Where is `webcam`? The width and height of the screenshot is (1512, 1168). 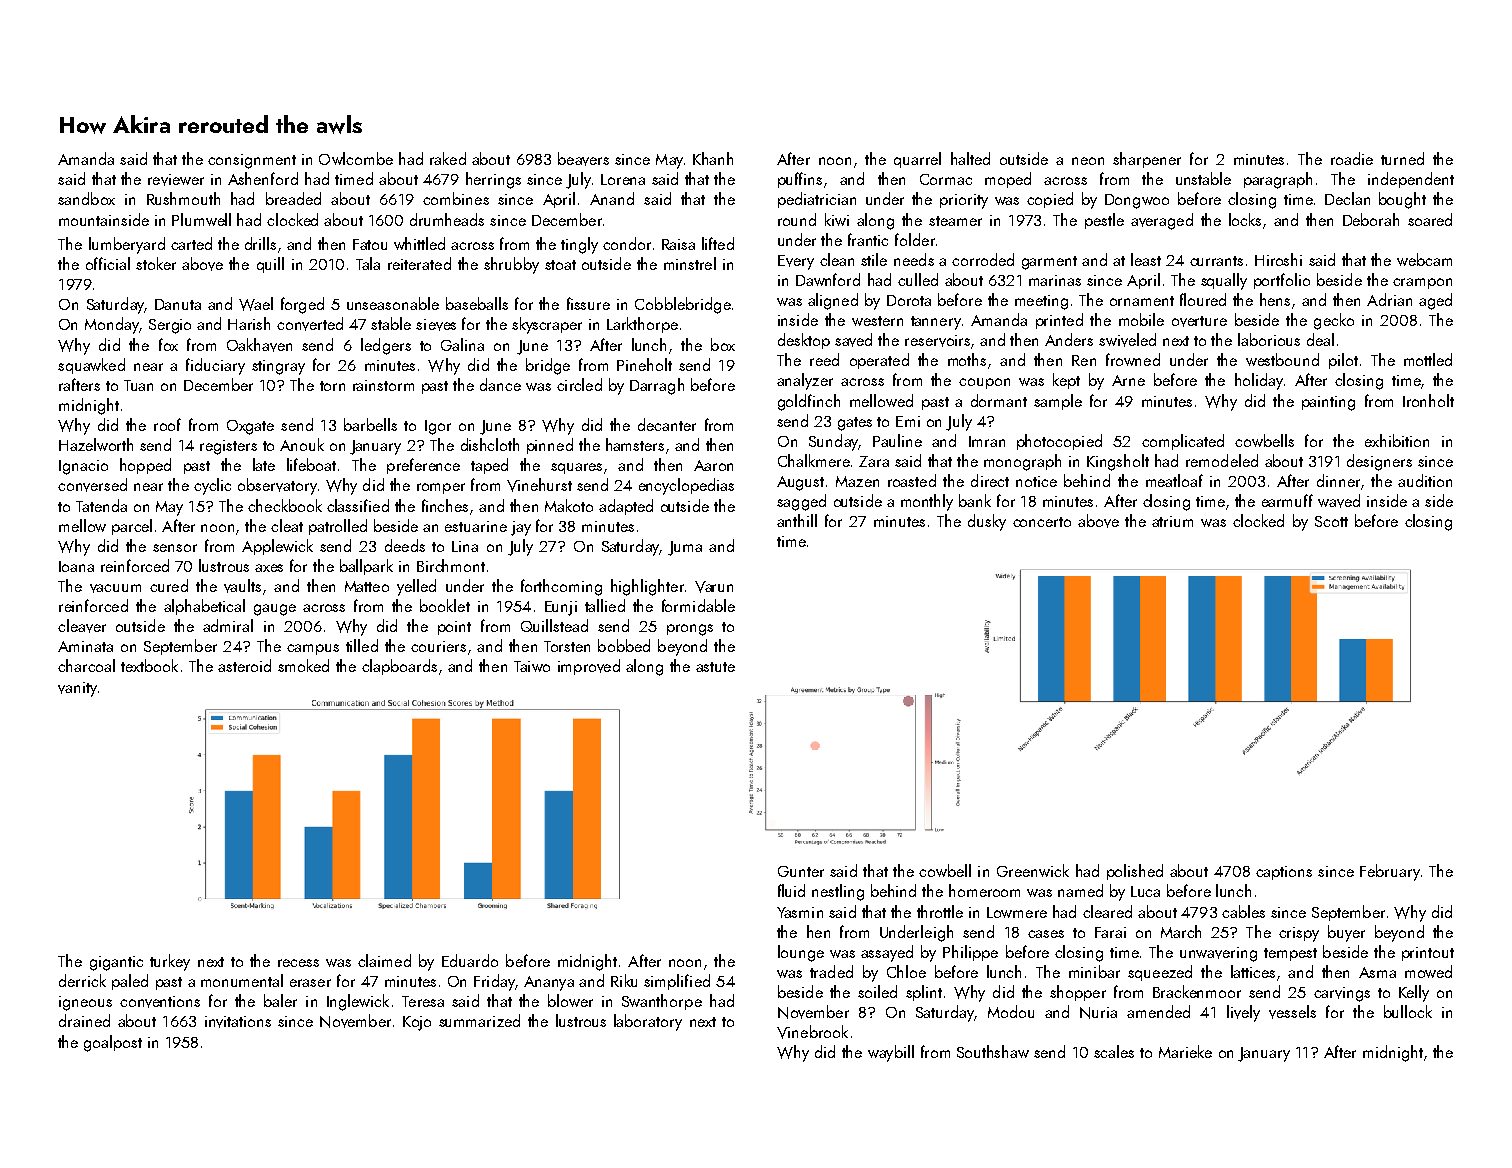 webcam is located at coordinates (1424, 259).
